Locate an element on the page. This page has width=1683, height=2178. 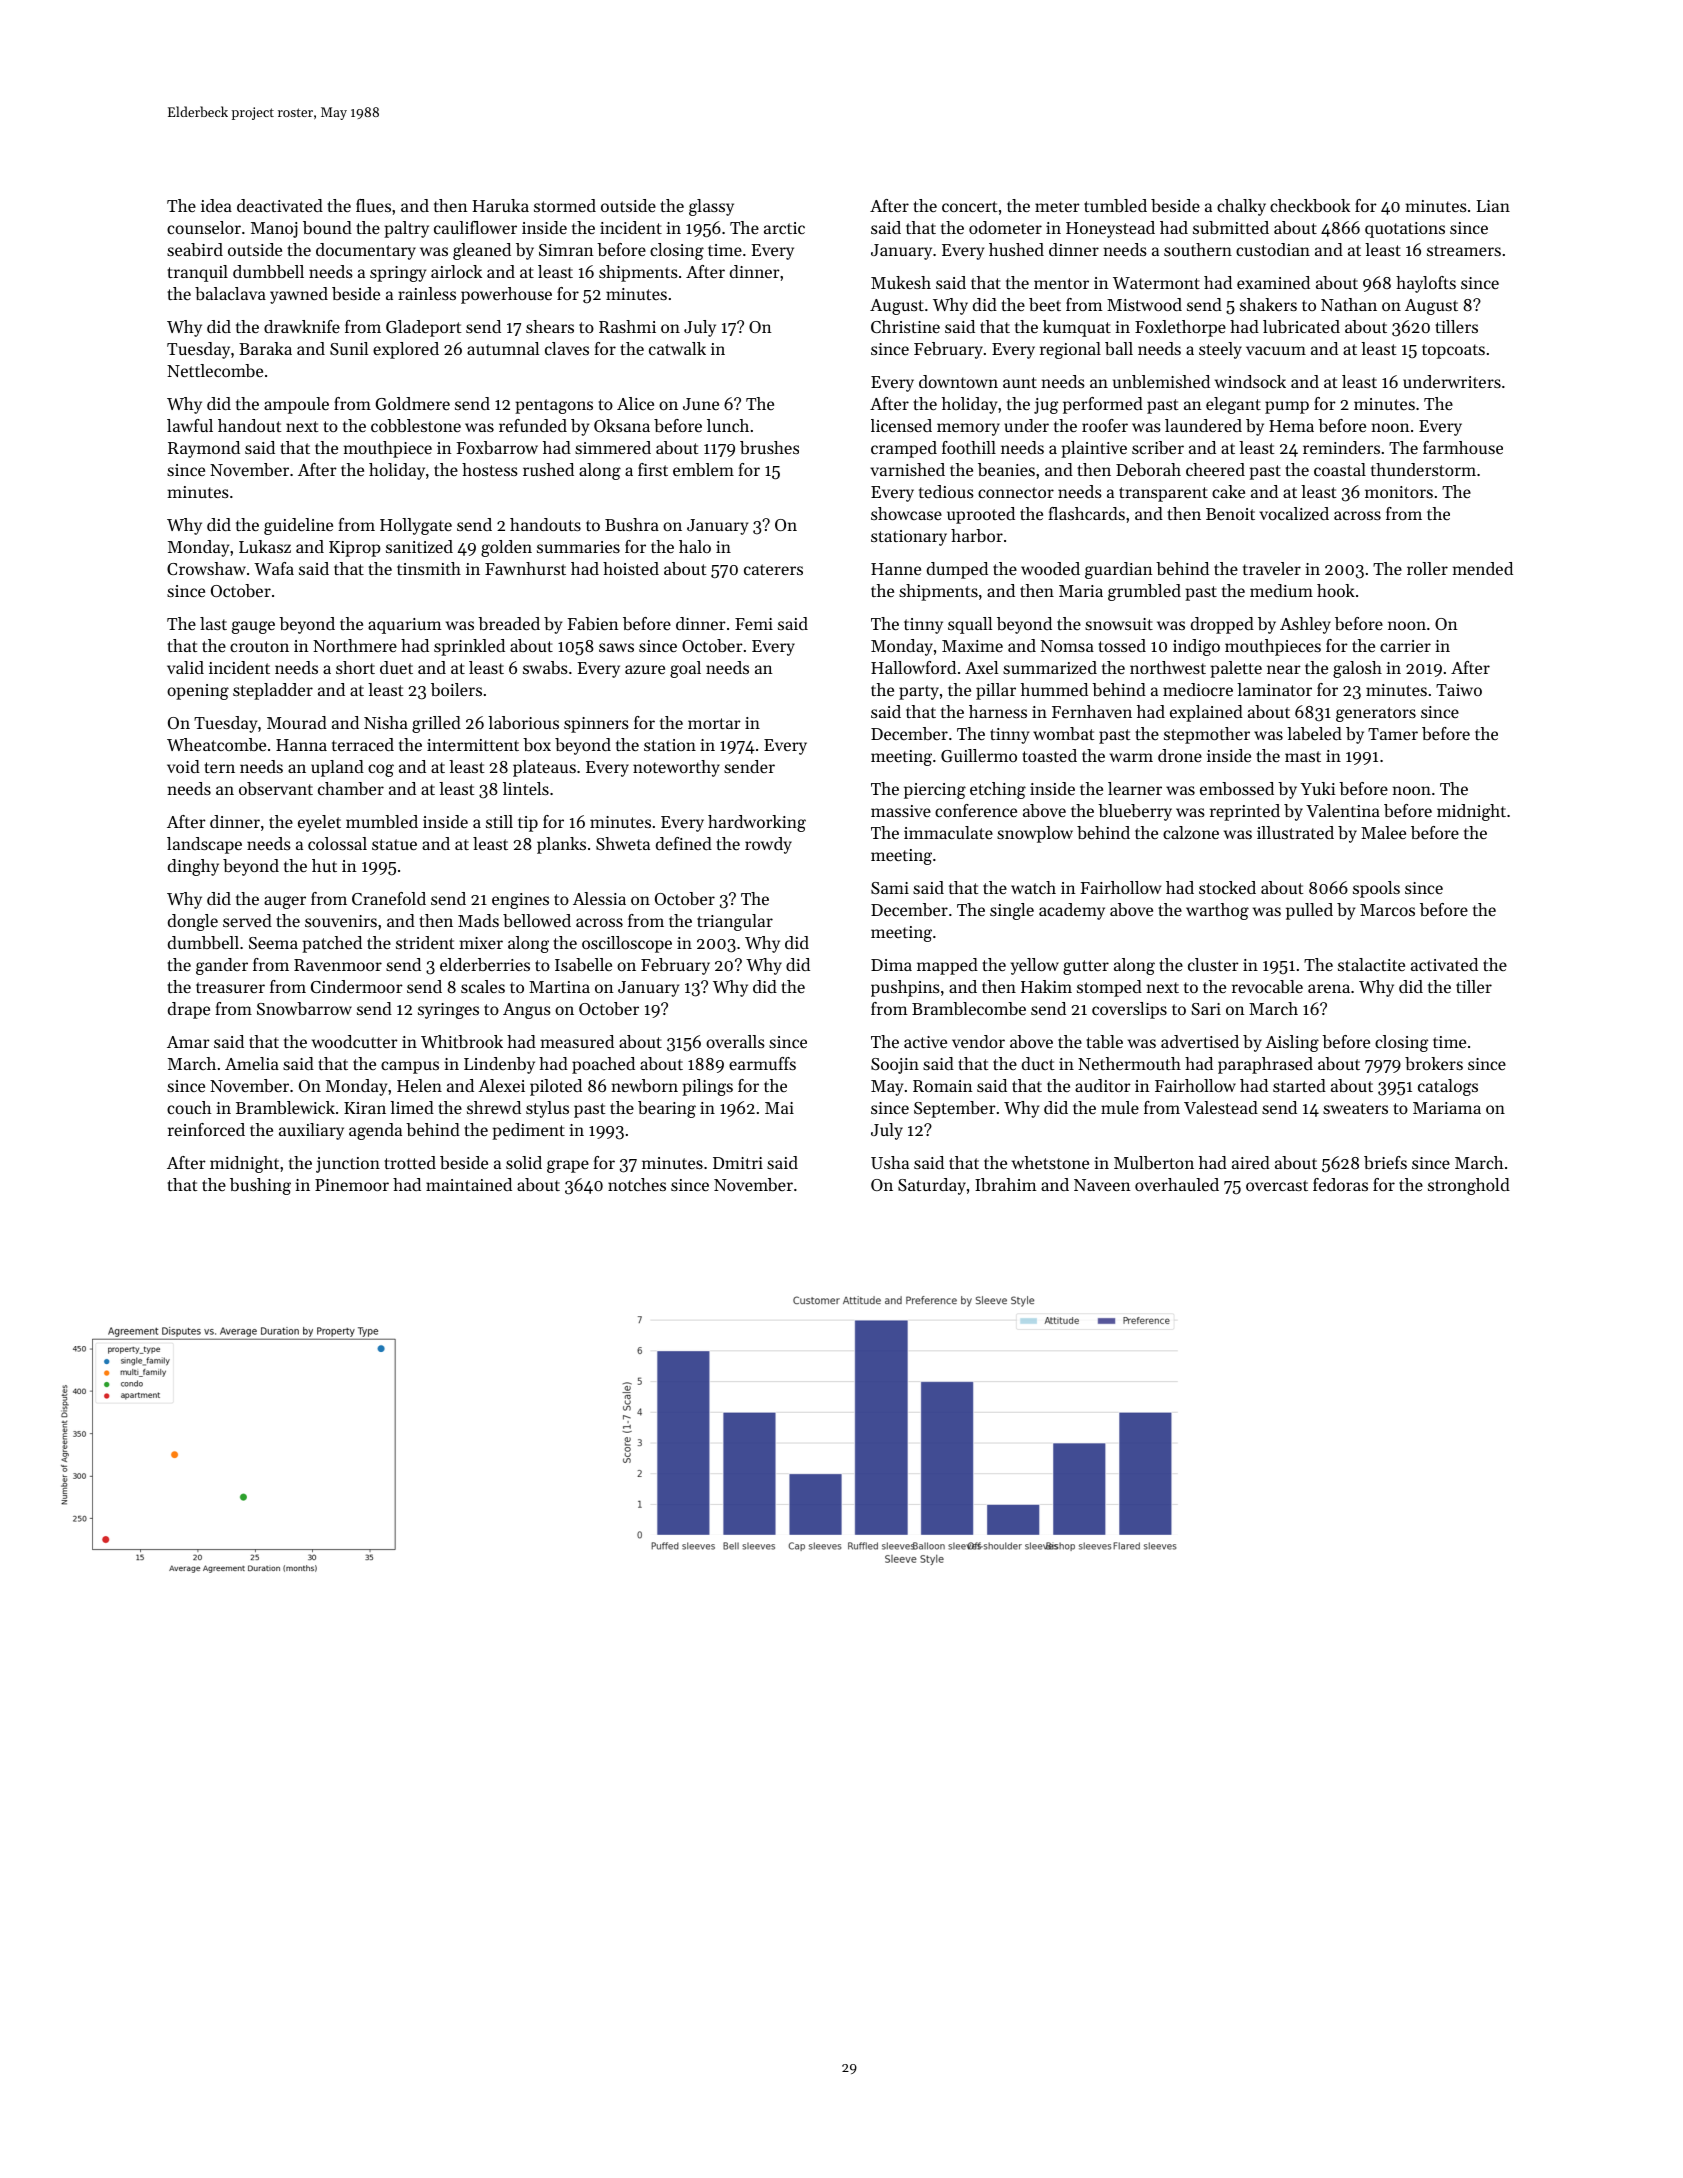
Dmitri is located at coordinates (738, 1163).
